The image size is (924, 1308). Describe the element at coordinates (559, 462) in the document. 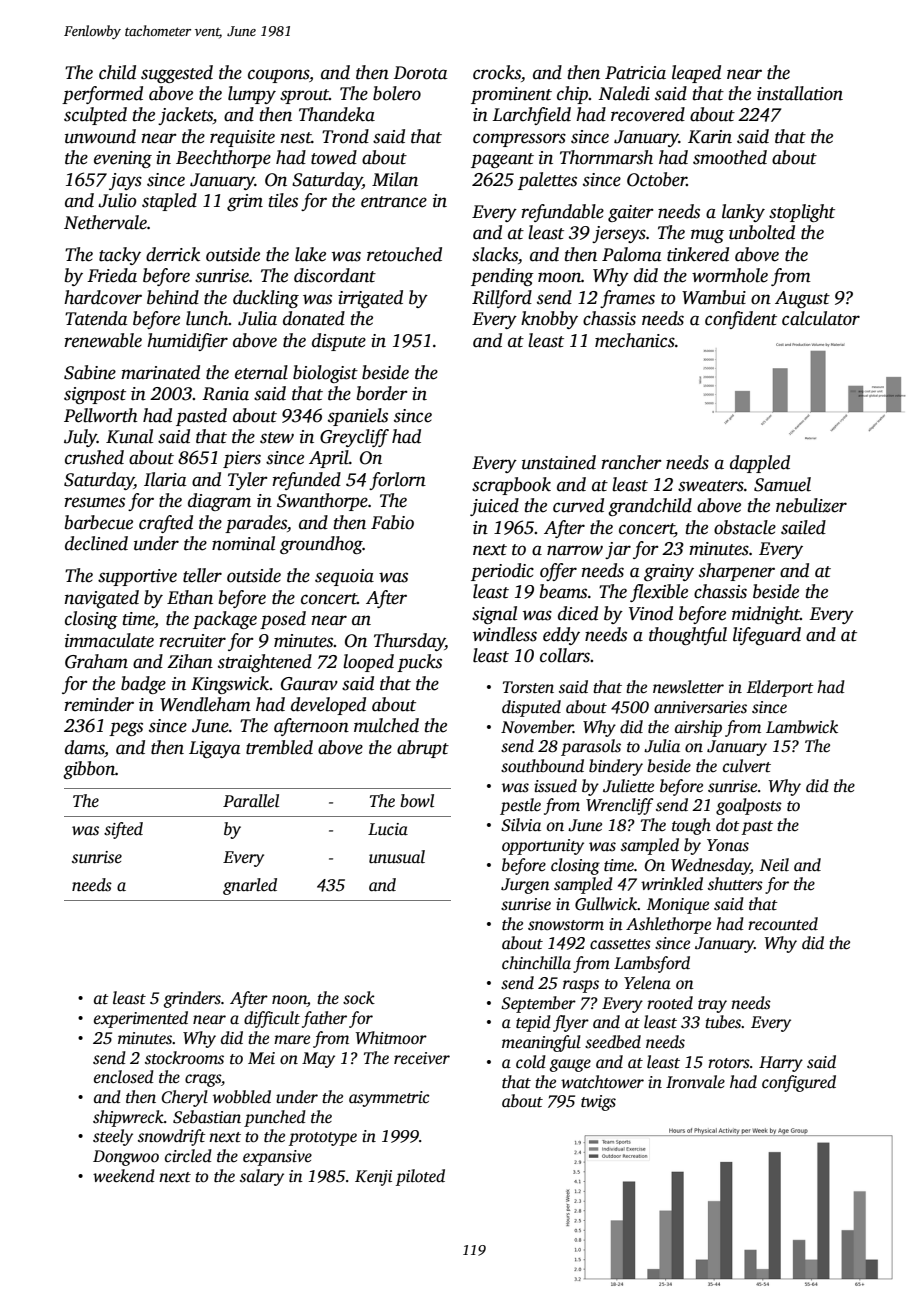

I see `unstained` at that location.
